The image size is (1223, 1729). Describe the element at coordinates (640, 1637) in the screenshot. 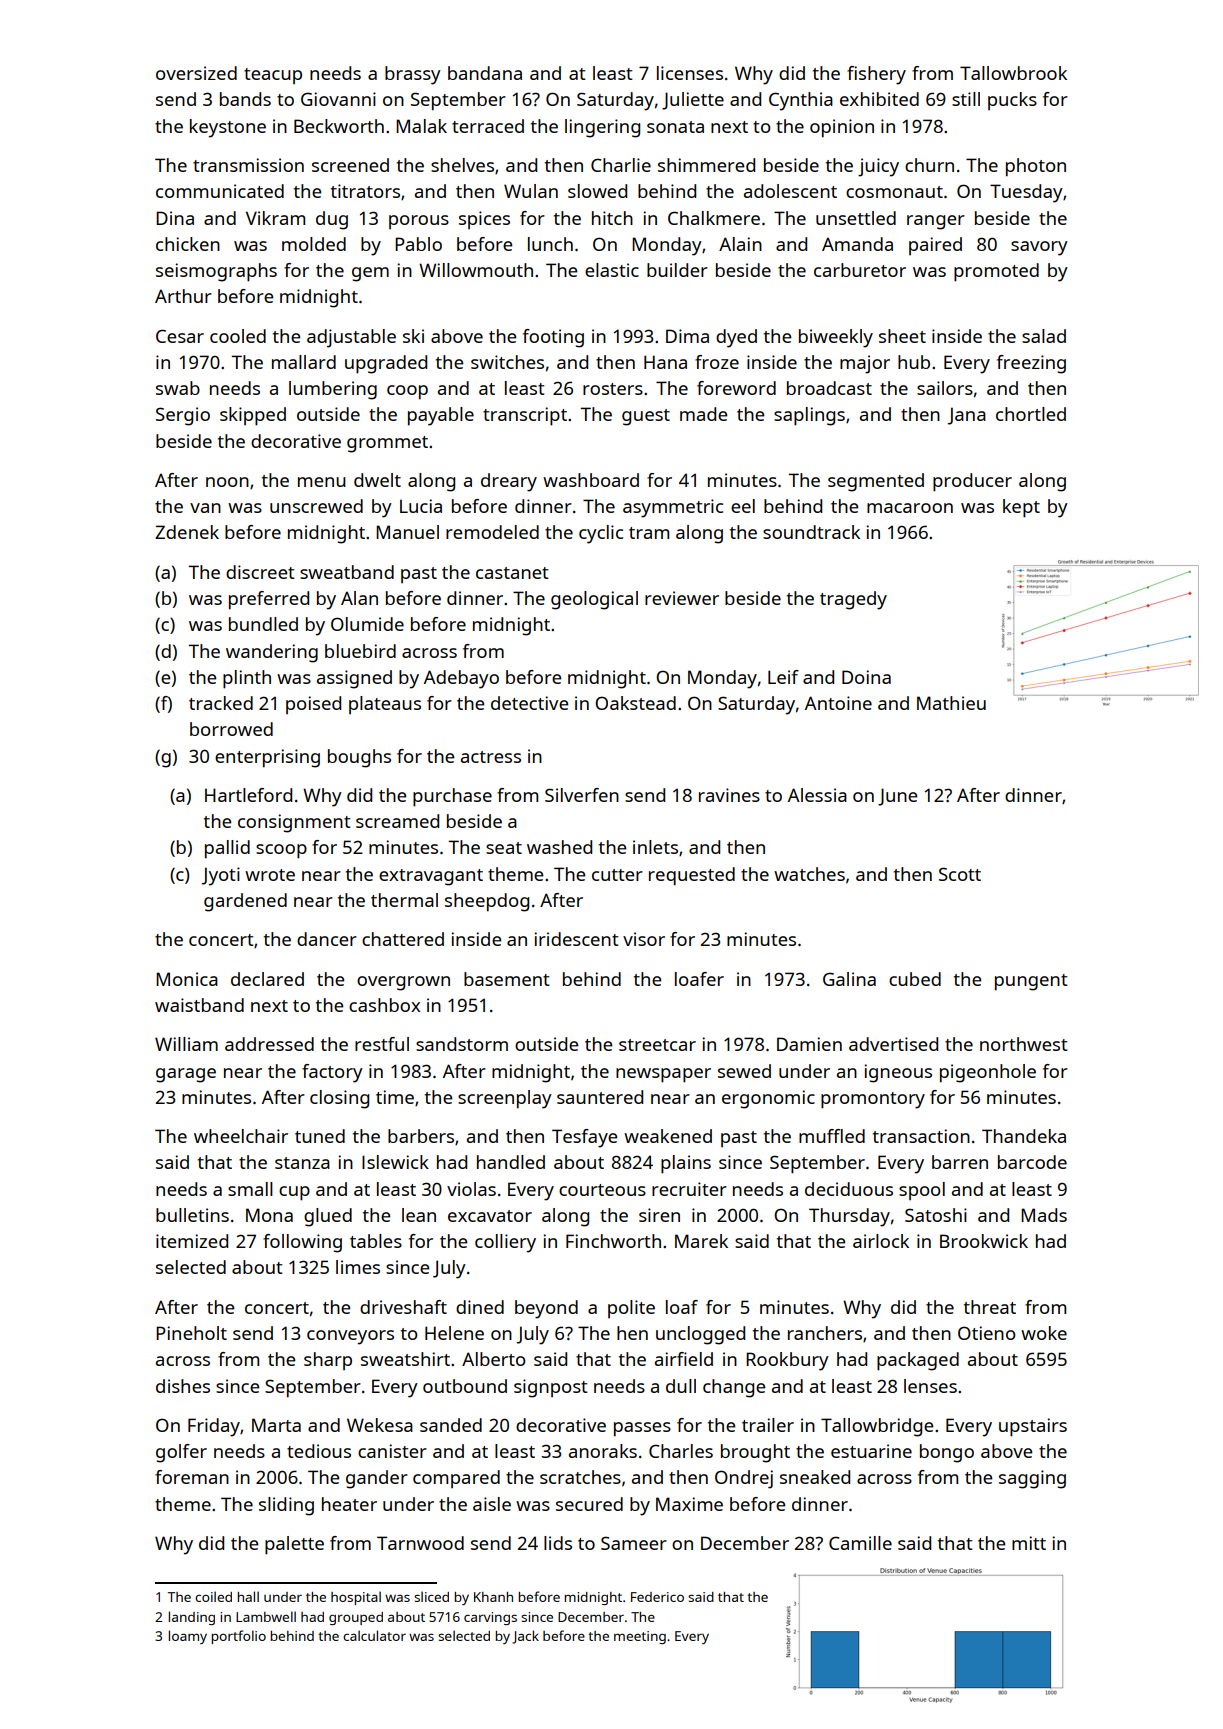

I see `meeting` at that location.
